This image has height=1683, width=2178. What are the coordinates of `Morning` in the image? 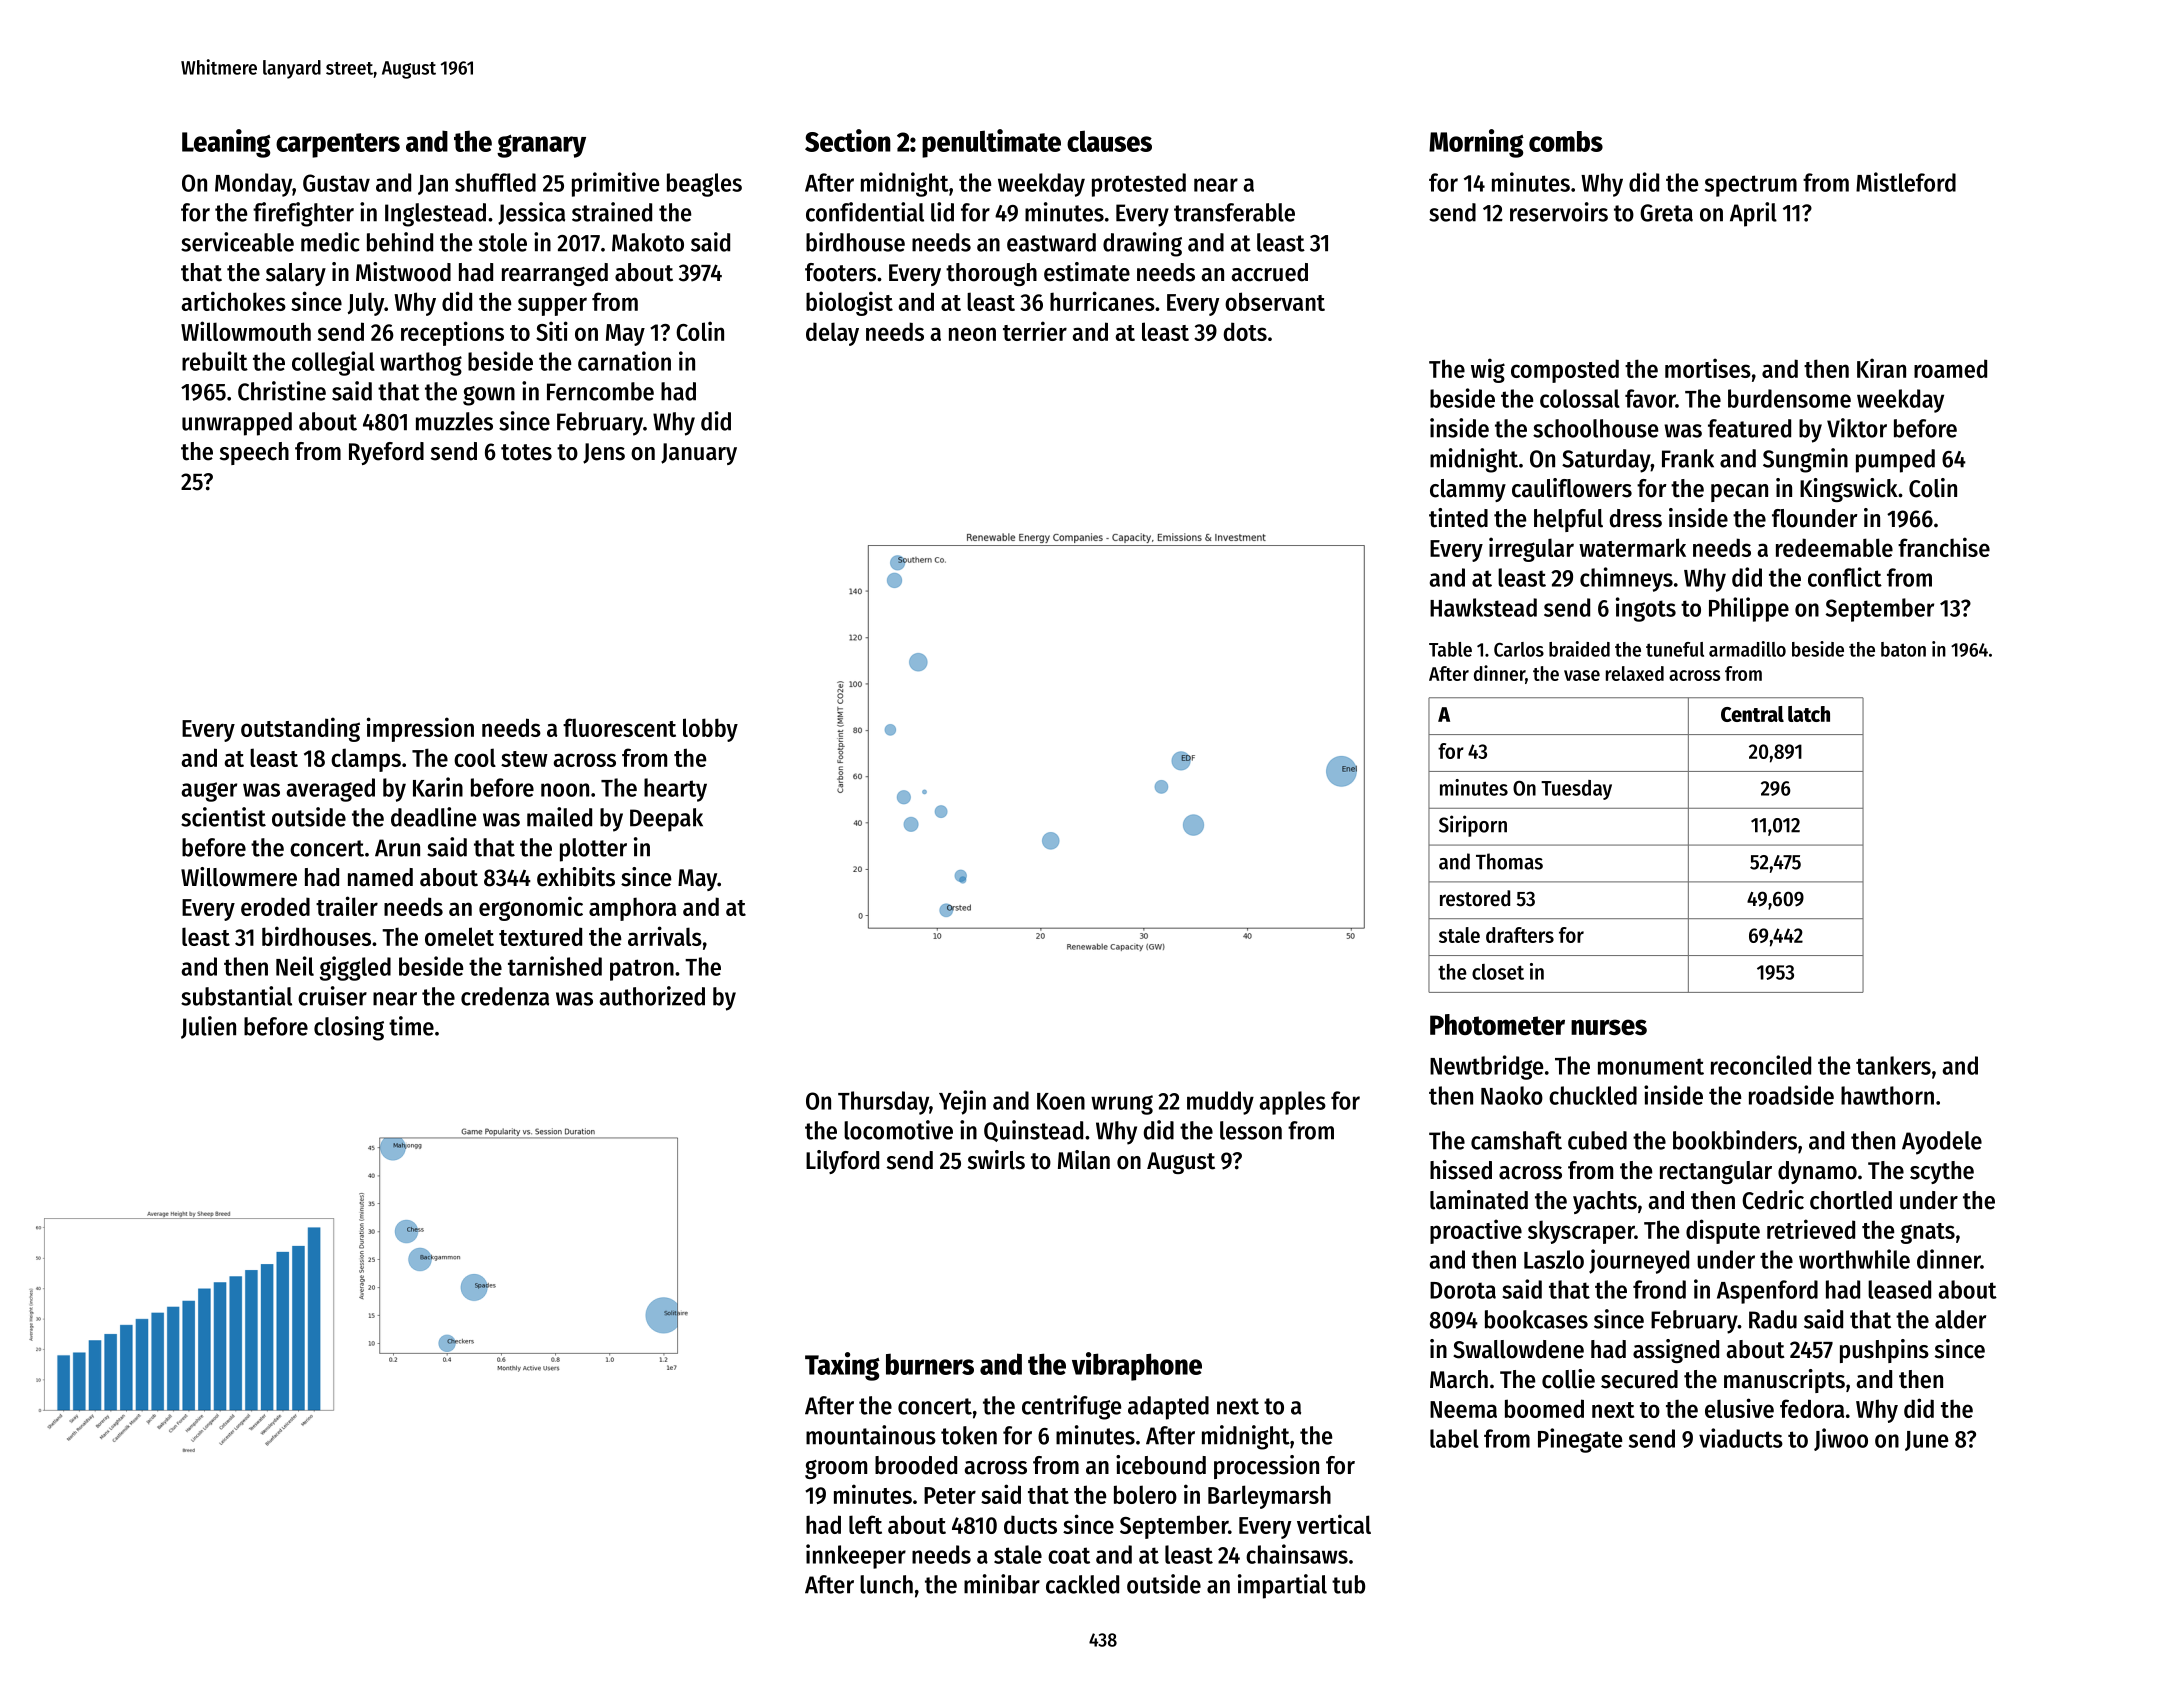 It's located at (1476, 143).
